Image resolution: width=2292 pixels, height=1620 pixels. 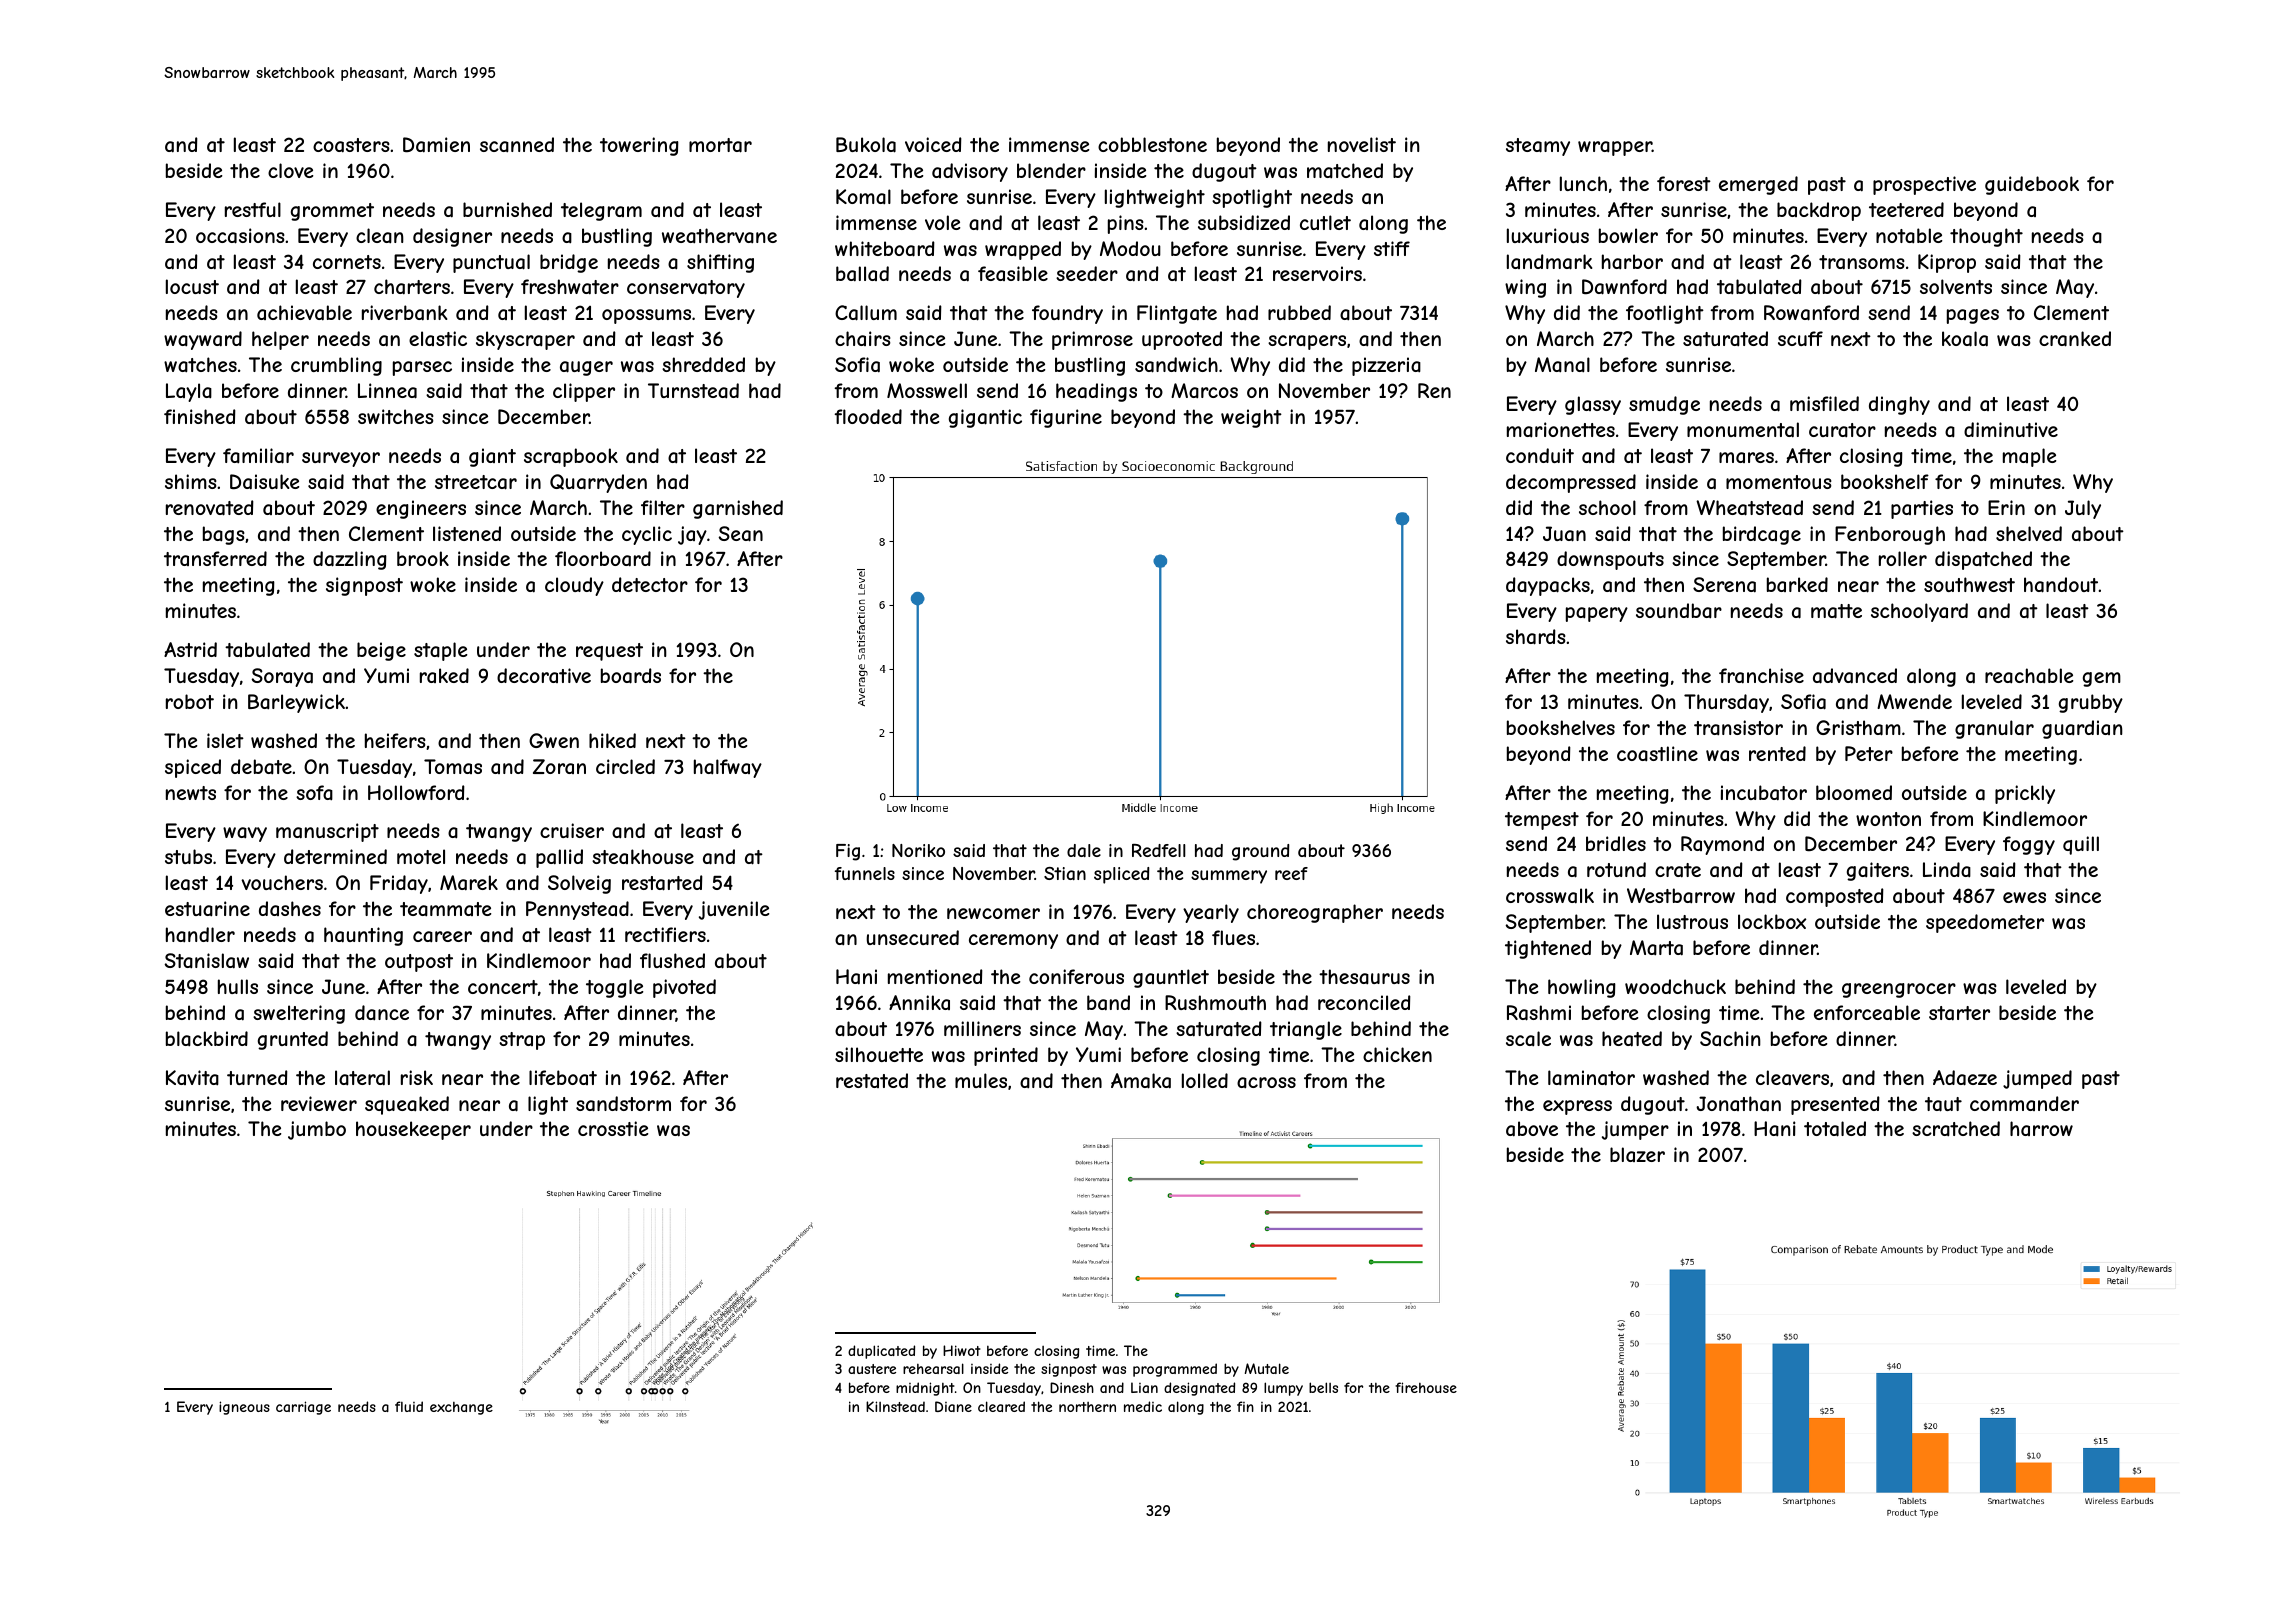 I want to click on Bukola, so click(x=866, y=145).
